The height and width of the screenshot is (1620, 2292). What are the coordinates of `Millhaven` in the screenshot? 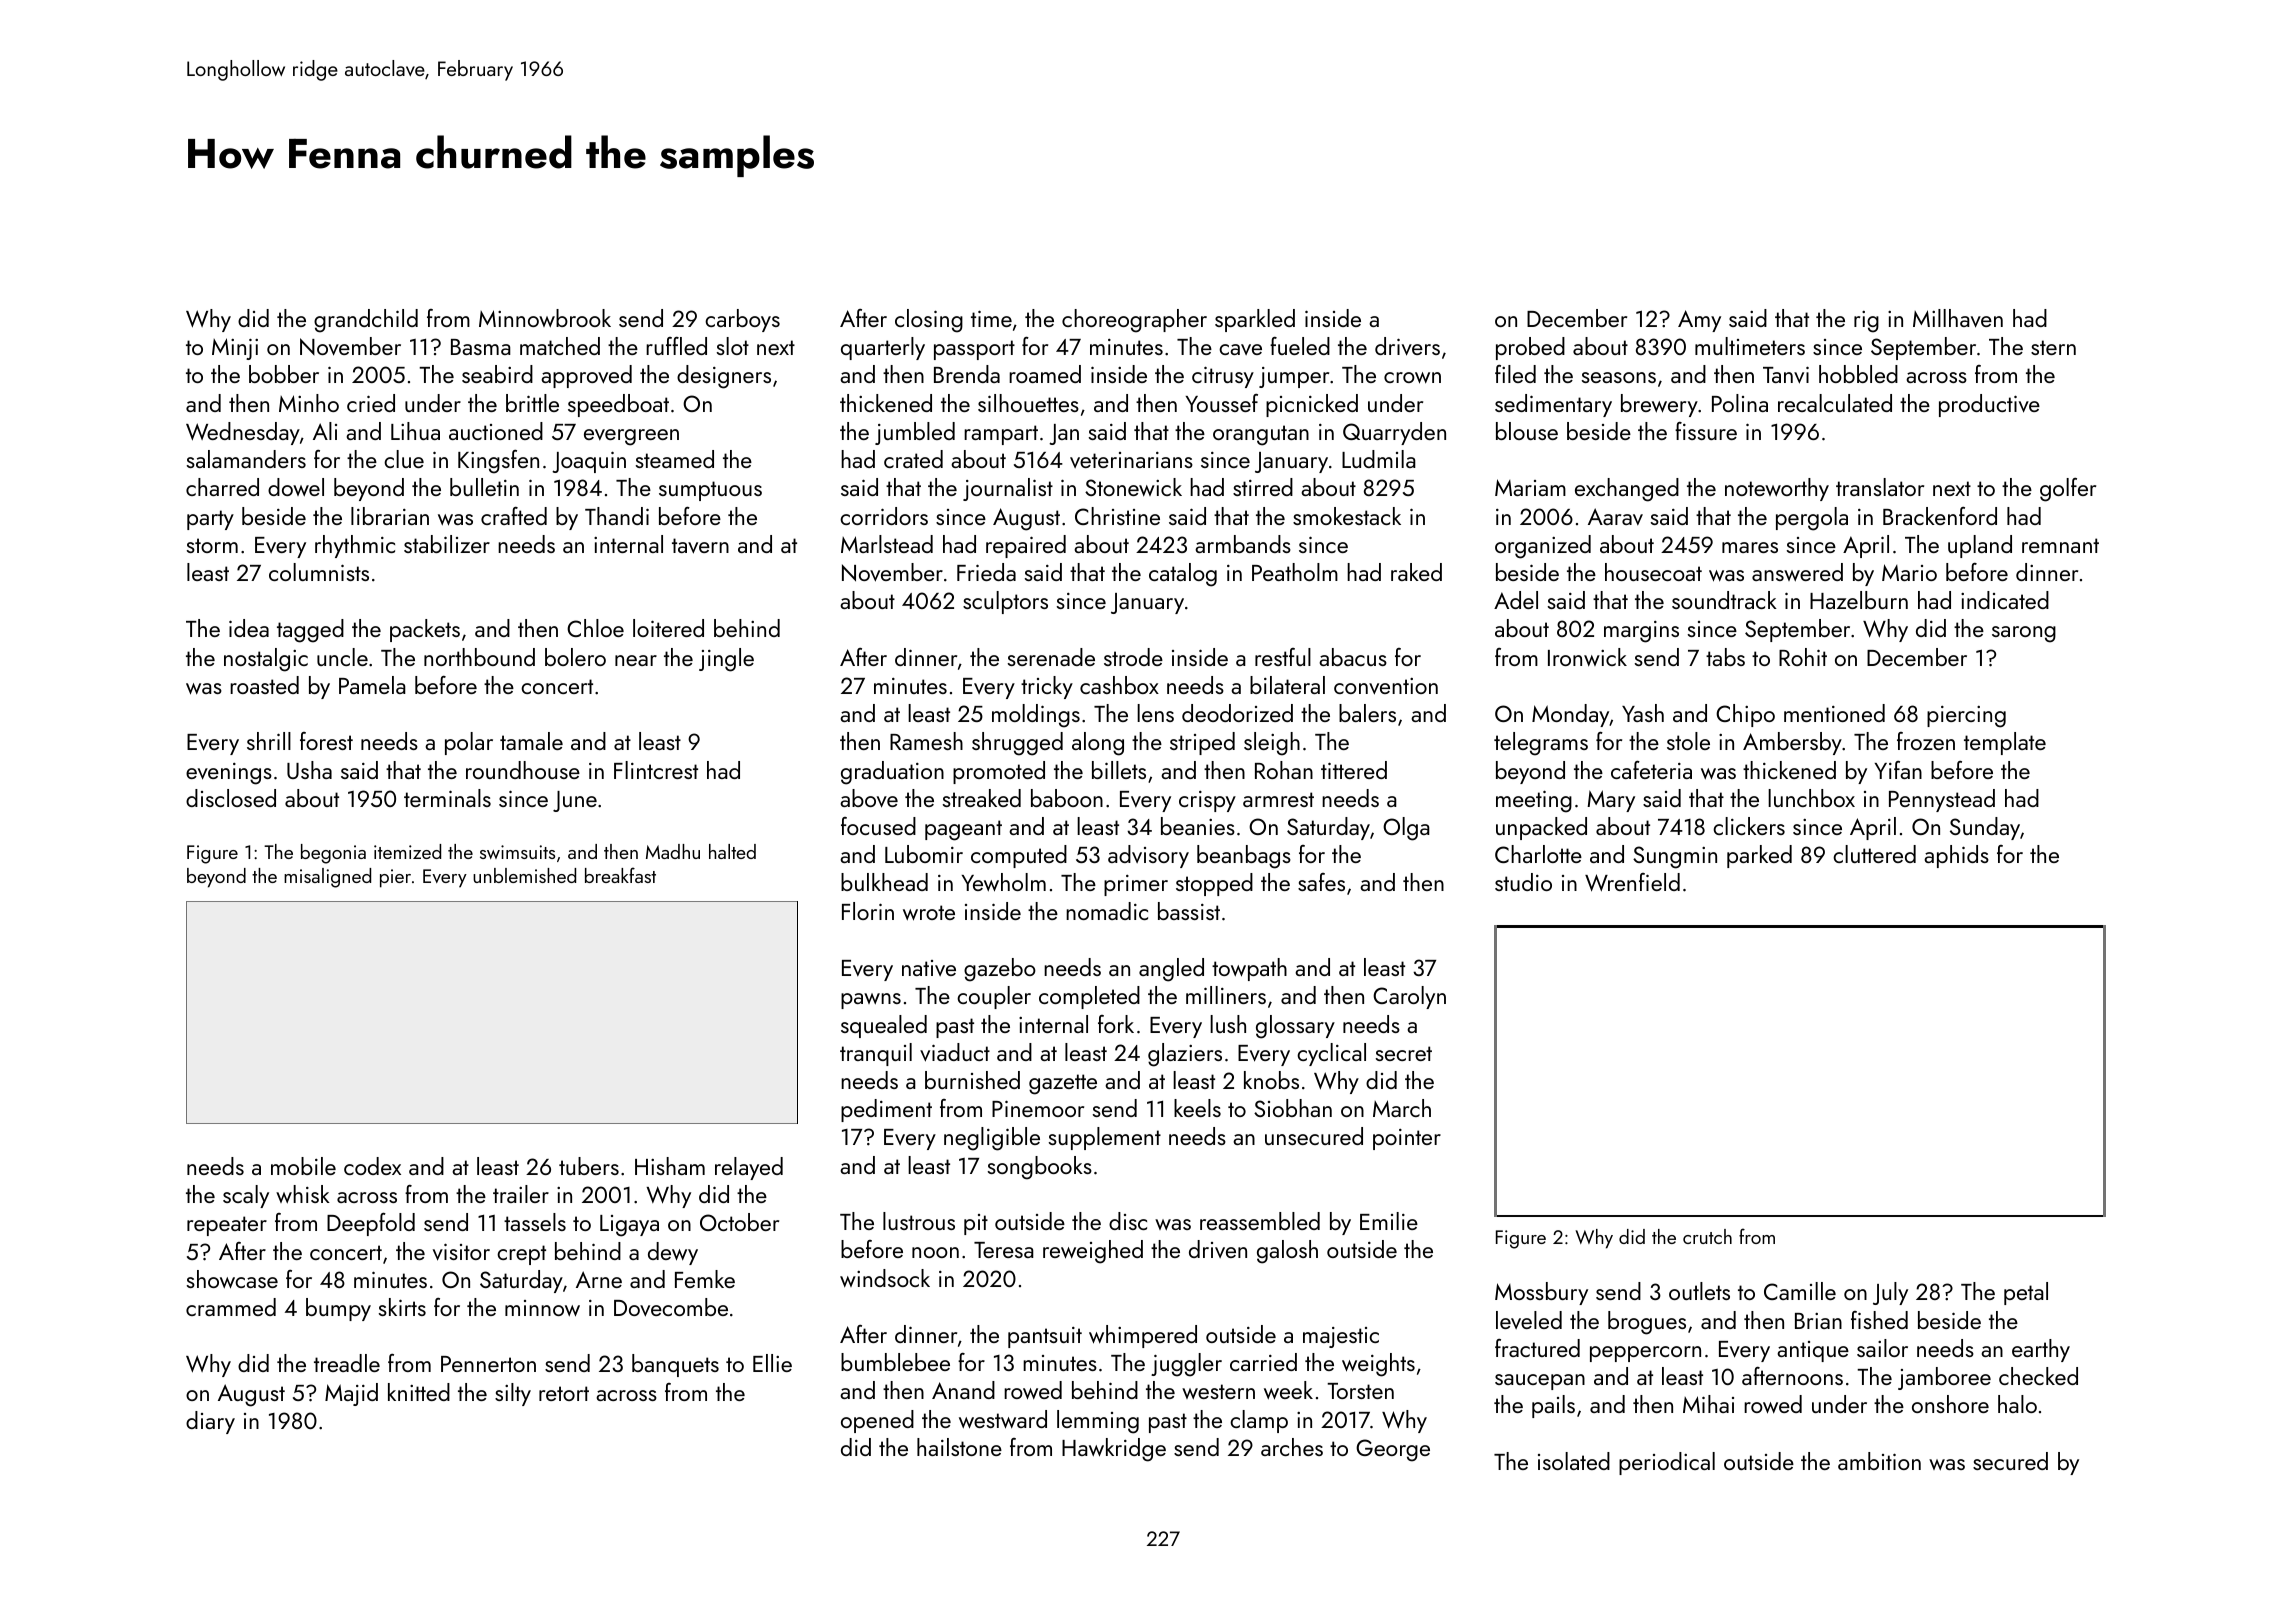 It's located at (1958, 318).
